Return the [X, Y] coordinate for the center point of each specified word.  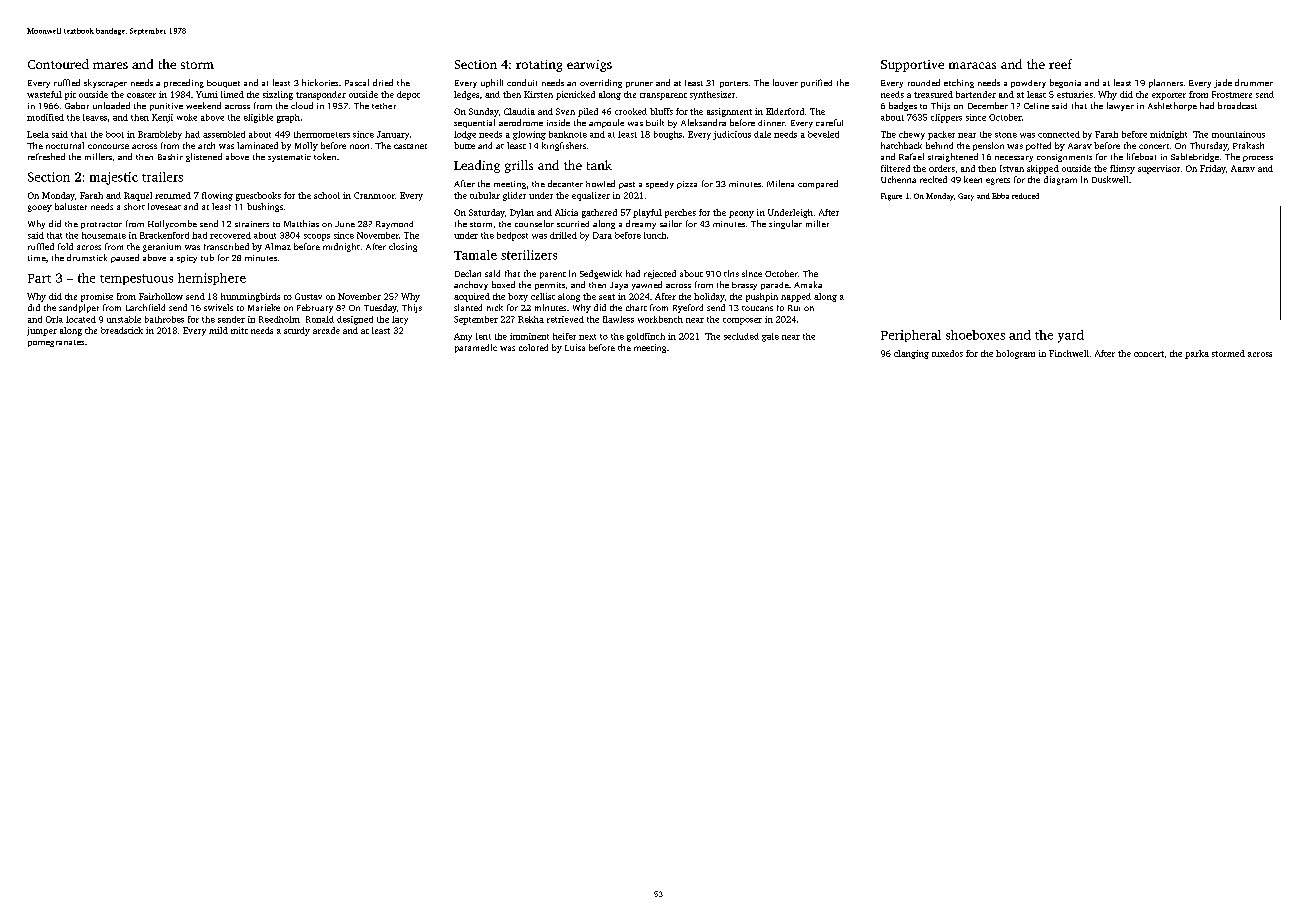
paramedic [476, 348]
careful [829, 122]
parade [775, 286]
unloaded [111, 105]
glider [514, 196]
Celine [1036, 106]
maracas [972, 65]
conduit [522, 82]
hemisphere [212, 279]
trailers [162, 177]
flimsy [1122, 169]
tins [731, 273]
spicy [187, 259]
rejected [660, 274]
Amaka [808, 284]
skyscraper [105, 83]
